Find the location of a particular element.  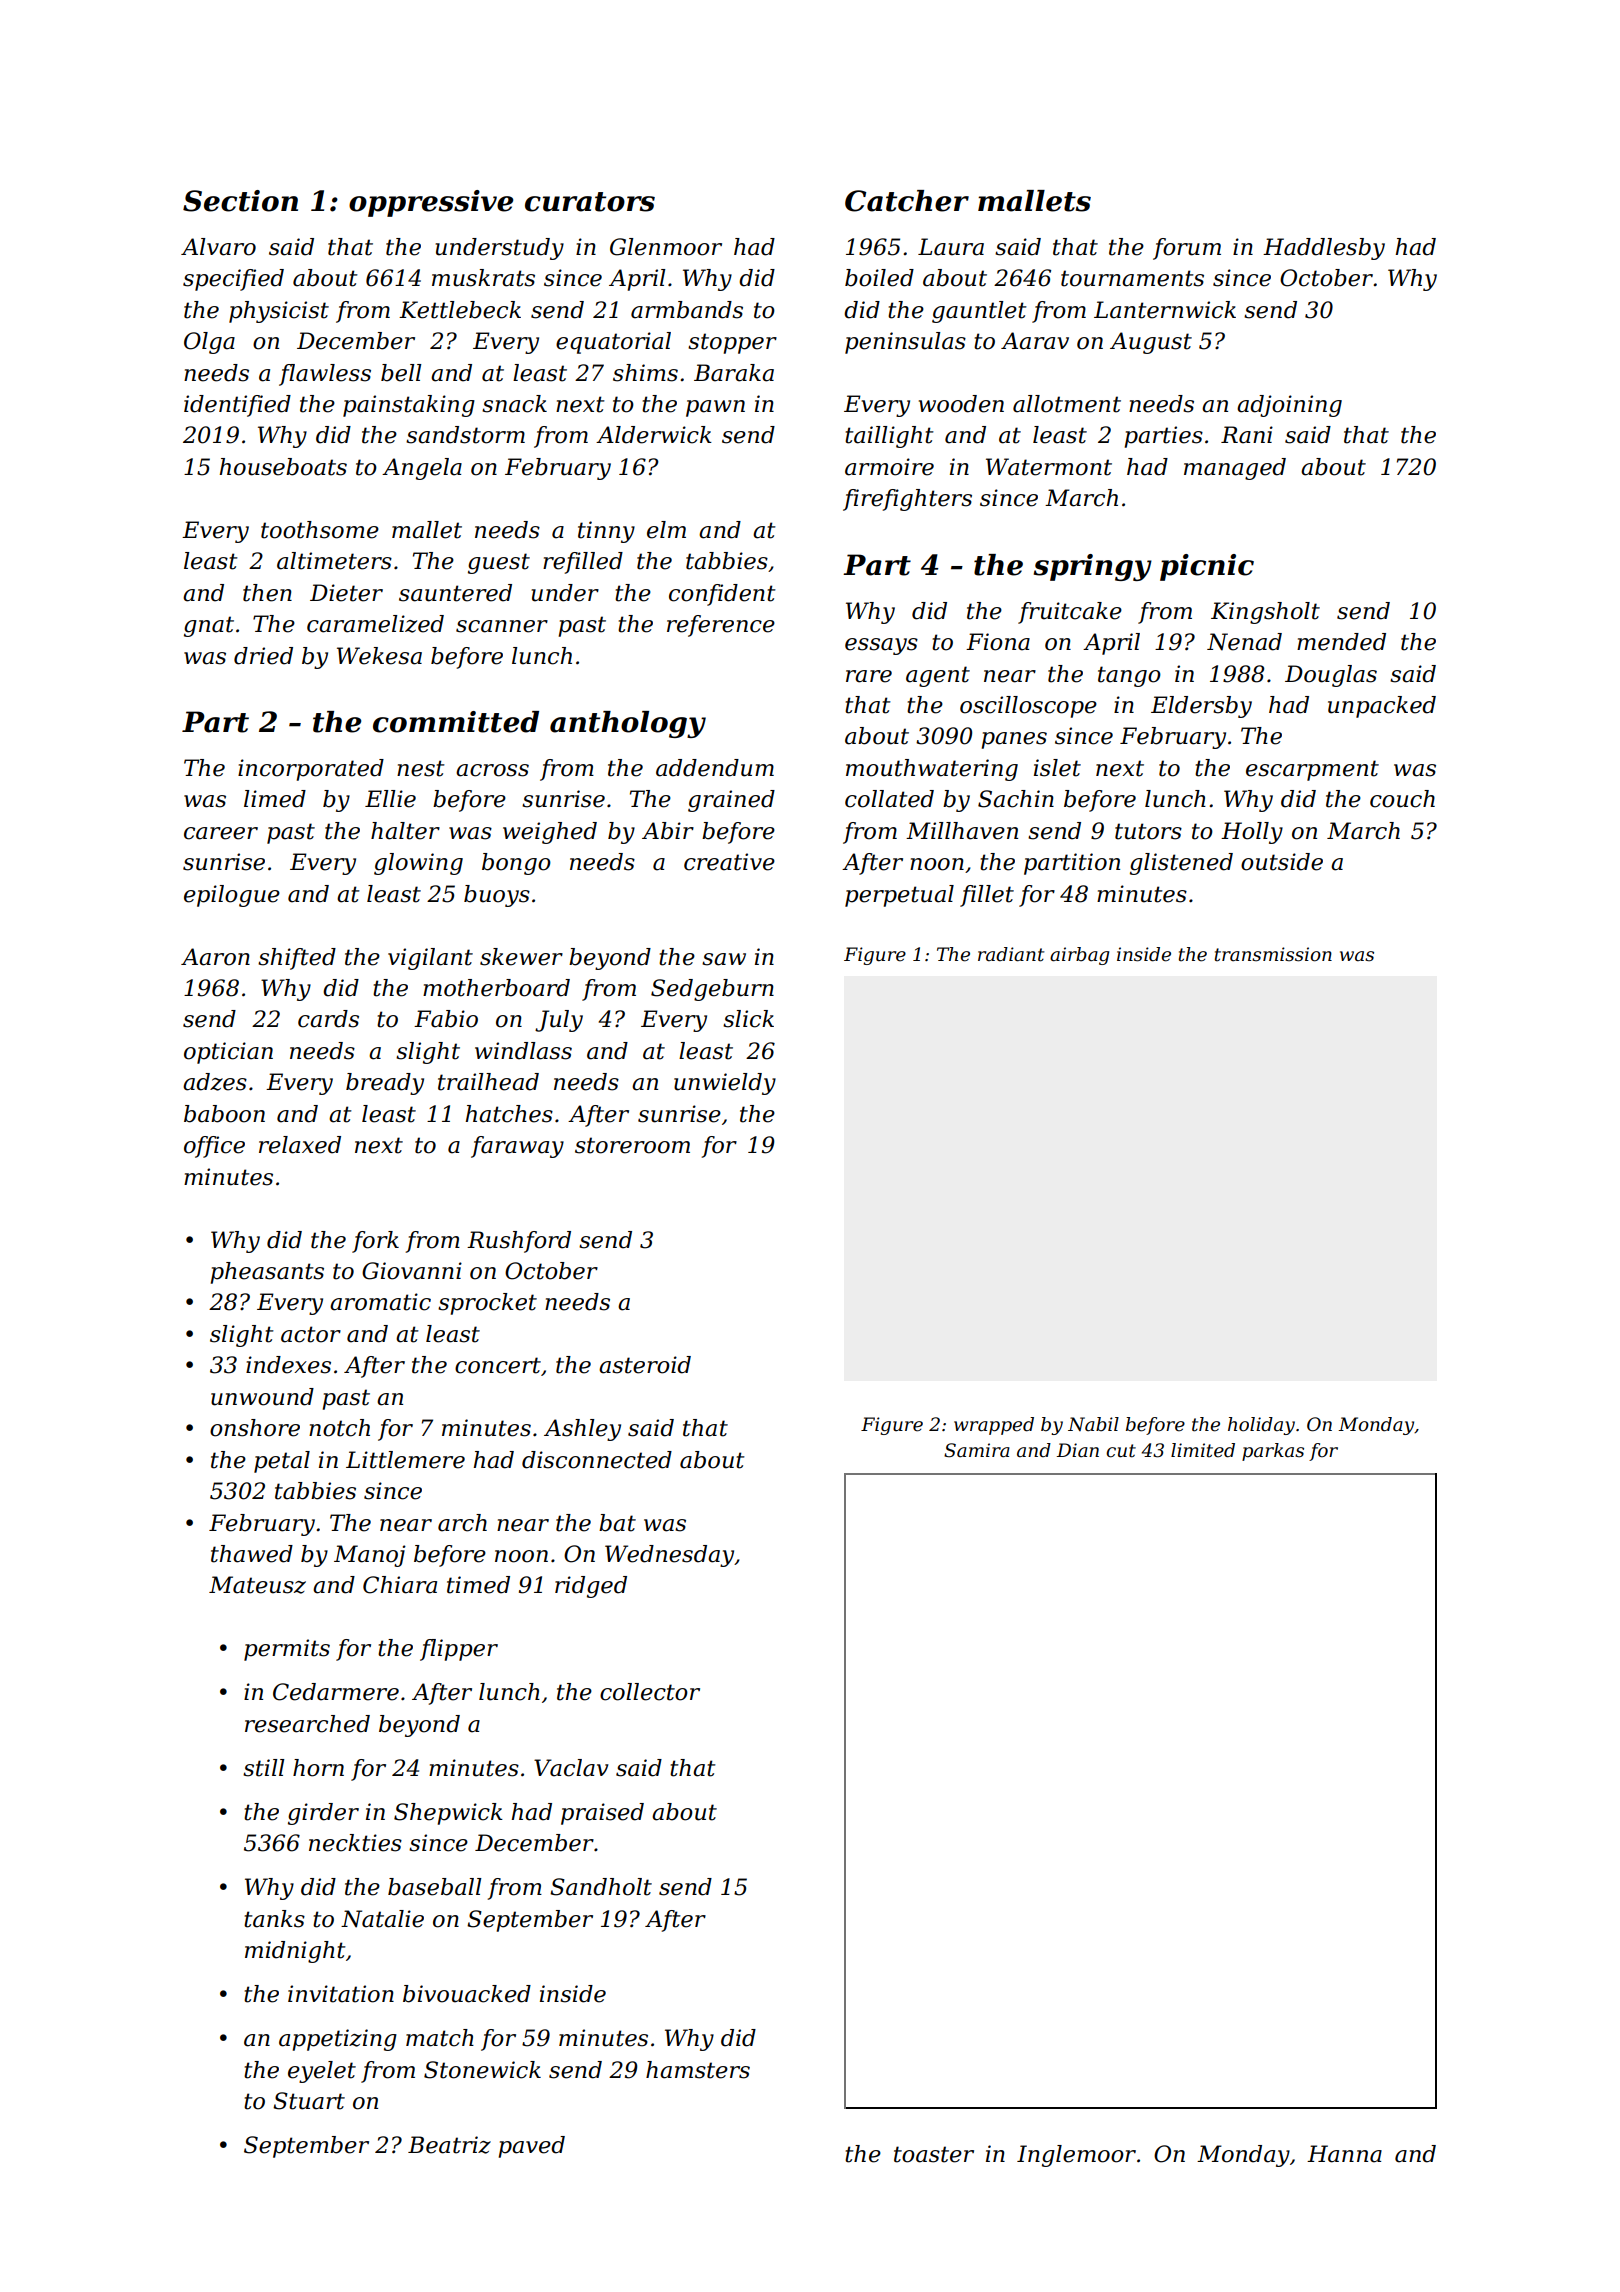

Section is located at coordinates (240, 201).
